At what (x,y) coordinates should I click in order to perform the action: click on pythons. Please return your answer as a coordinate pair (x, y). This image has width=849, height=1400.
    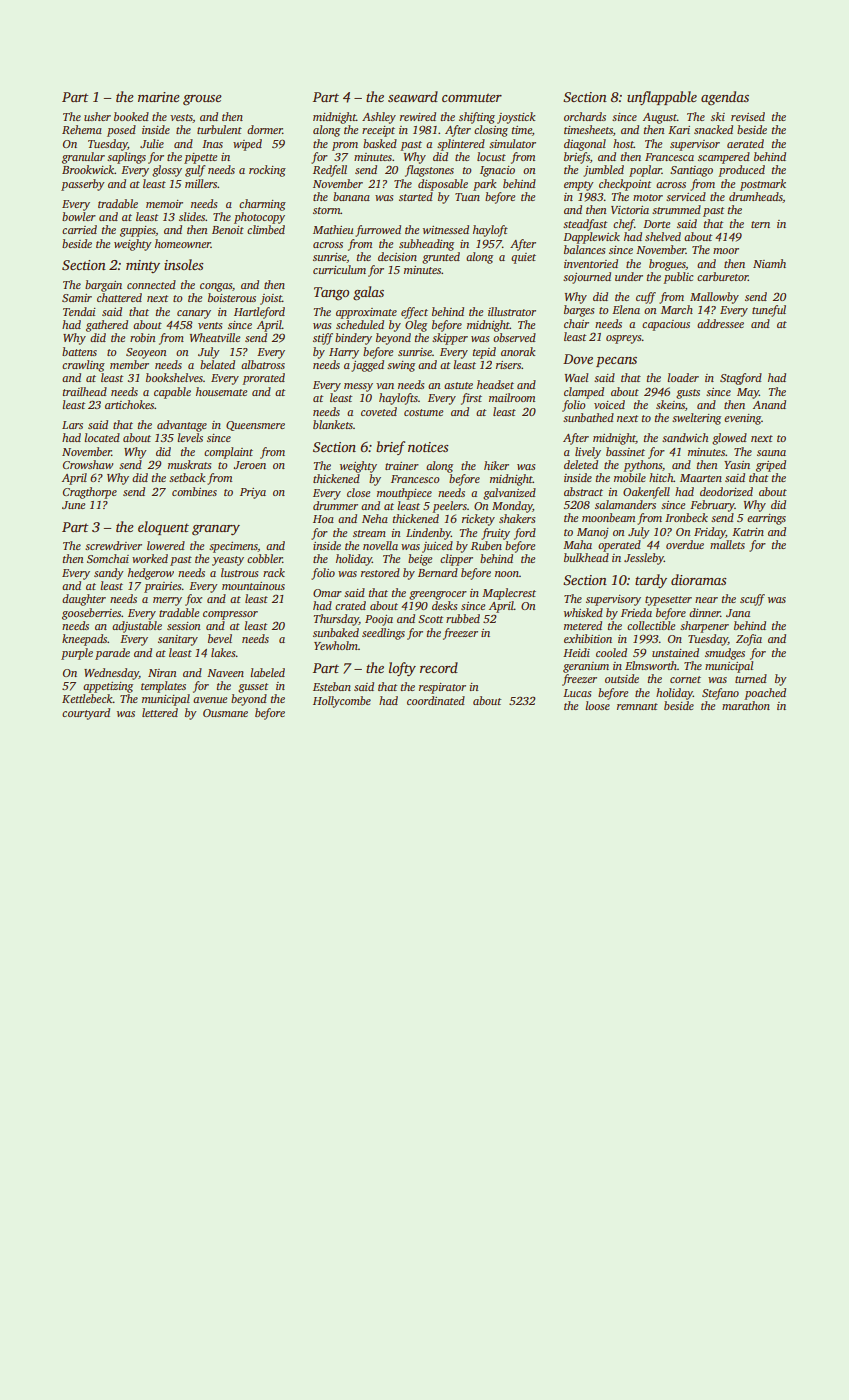
    Looking at the image, I should click on (642, 466).
